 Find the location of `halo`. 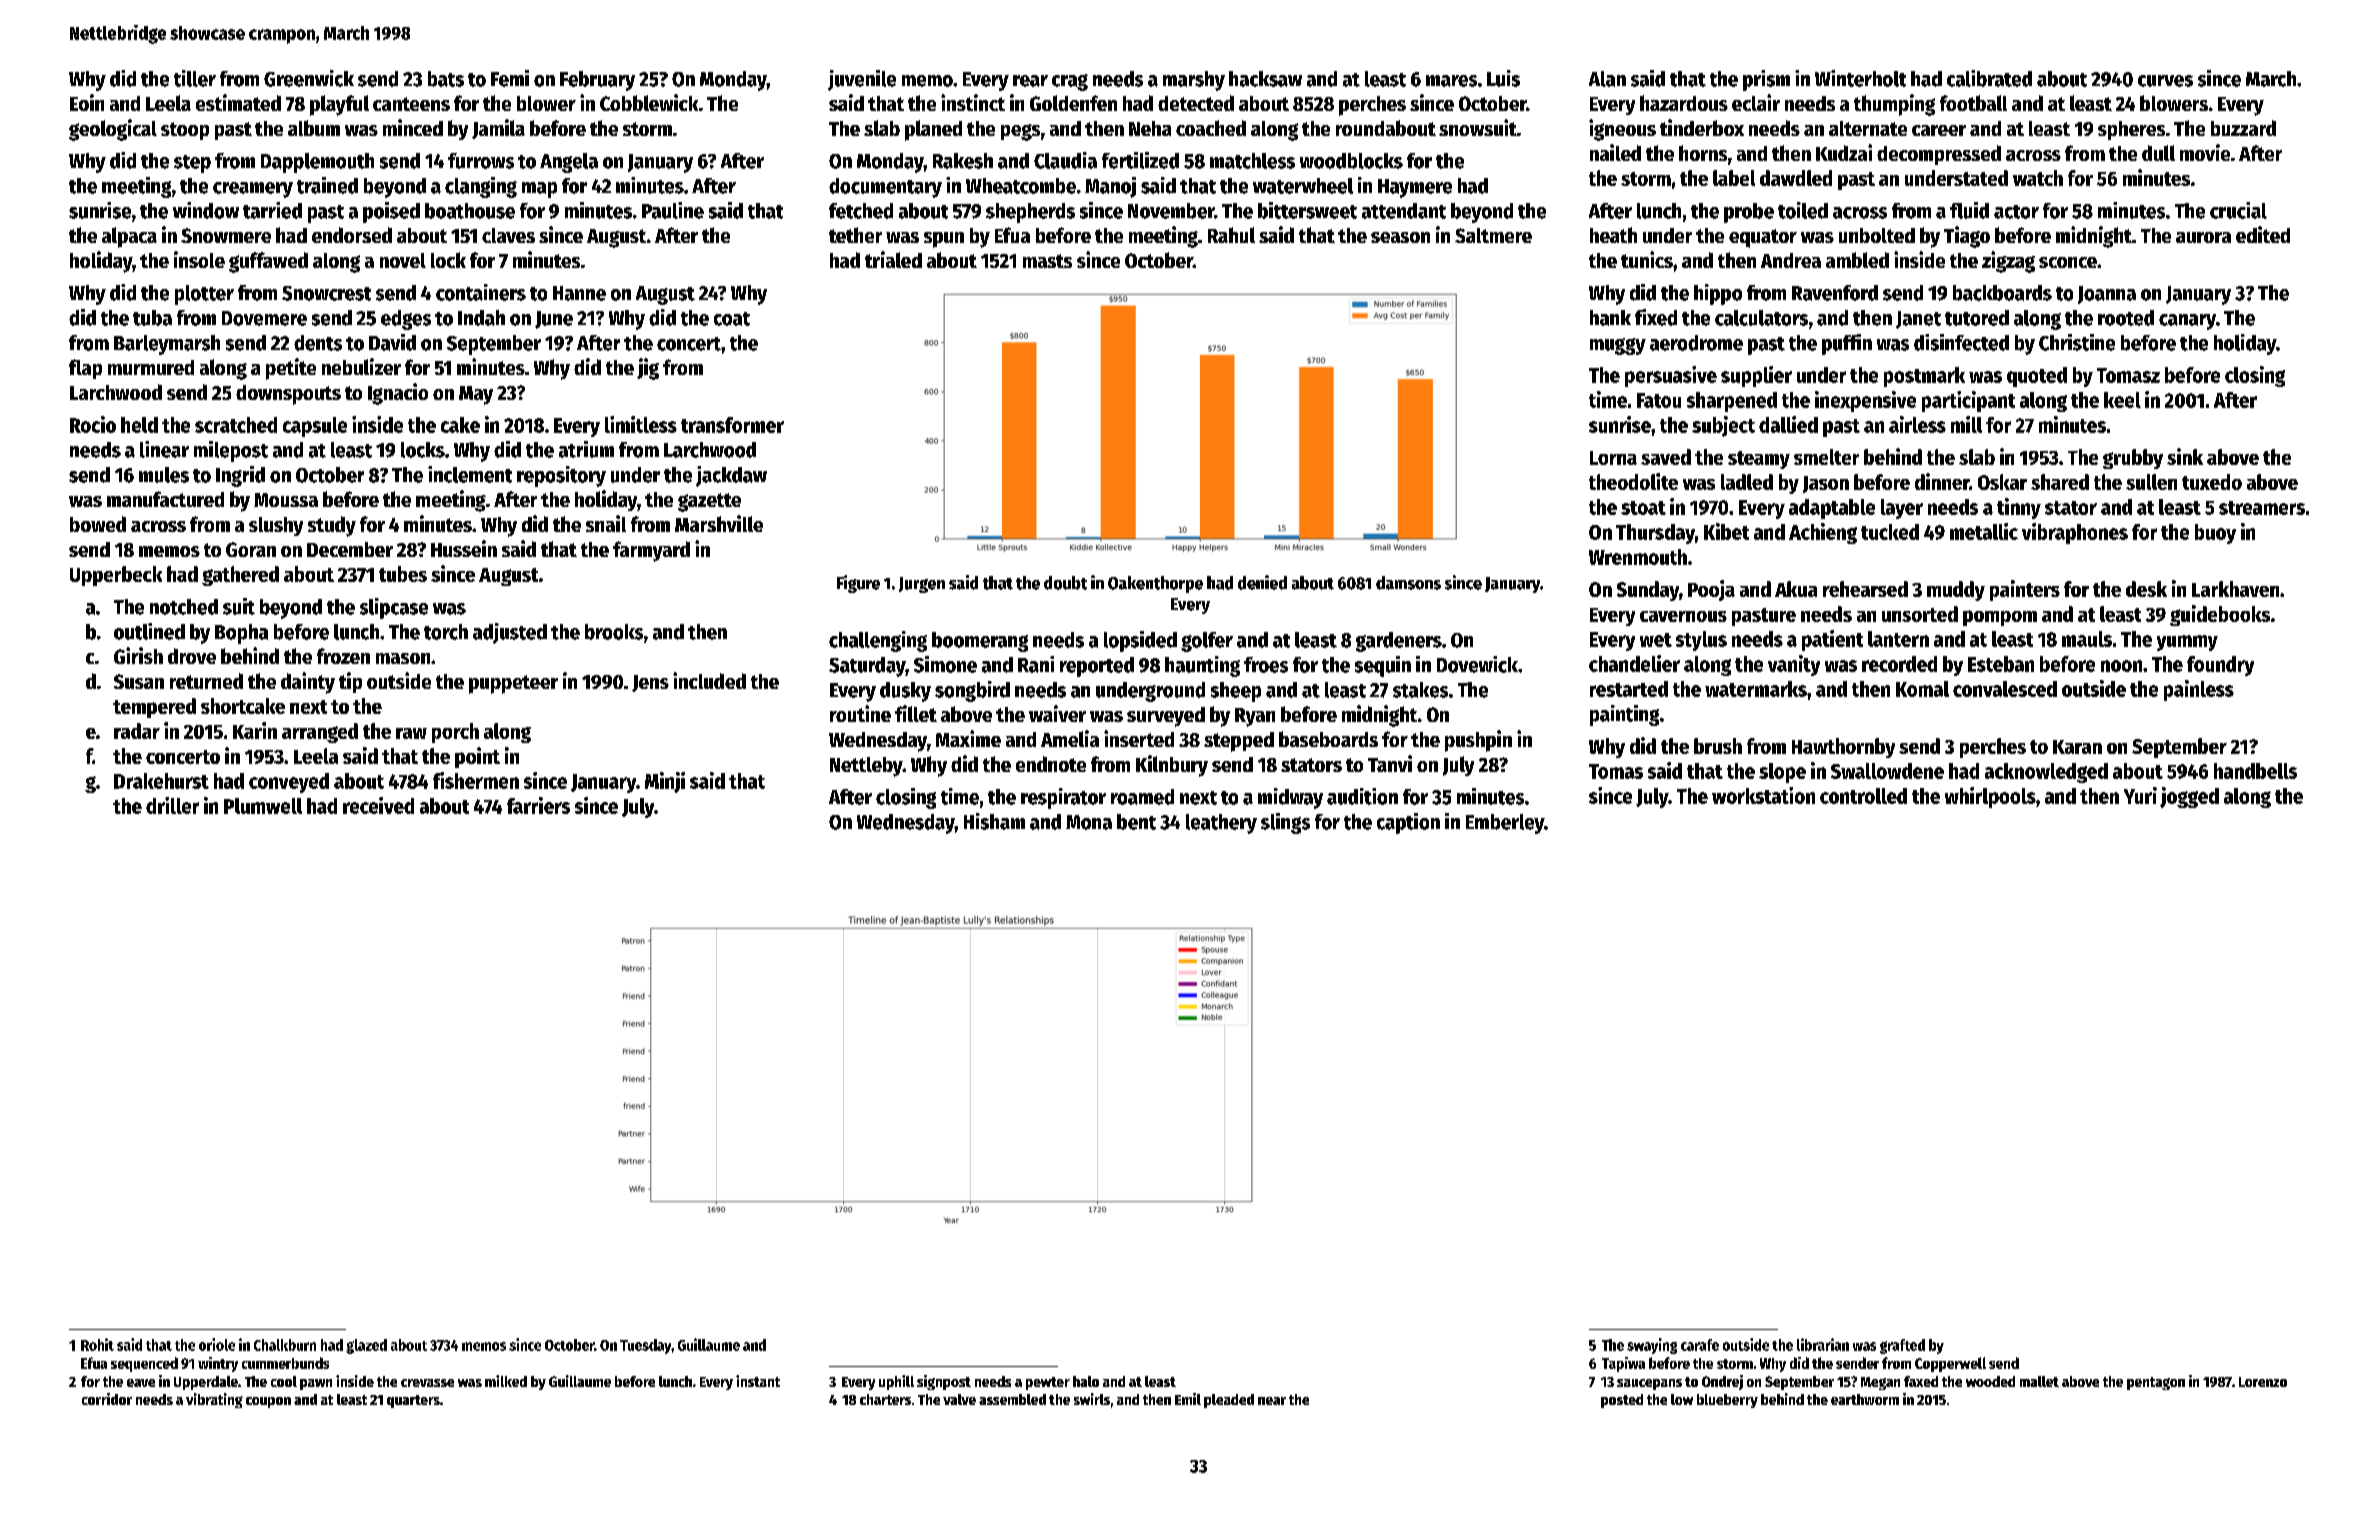

halo is located at coordinates (1086, 1381).
